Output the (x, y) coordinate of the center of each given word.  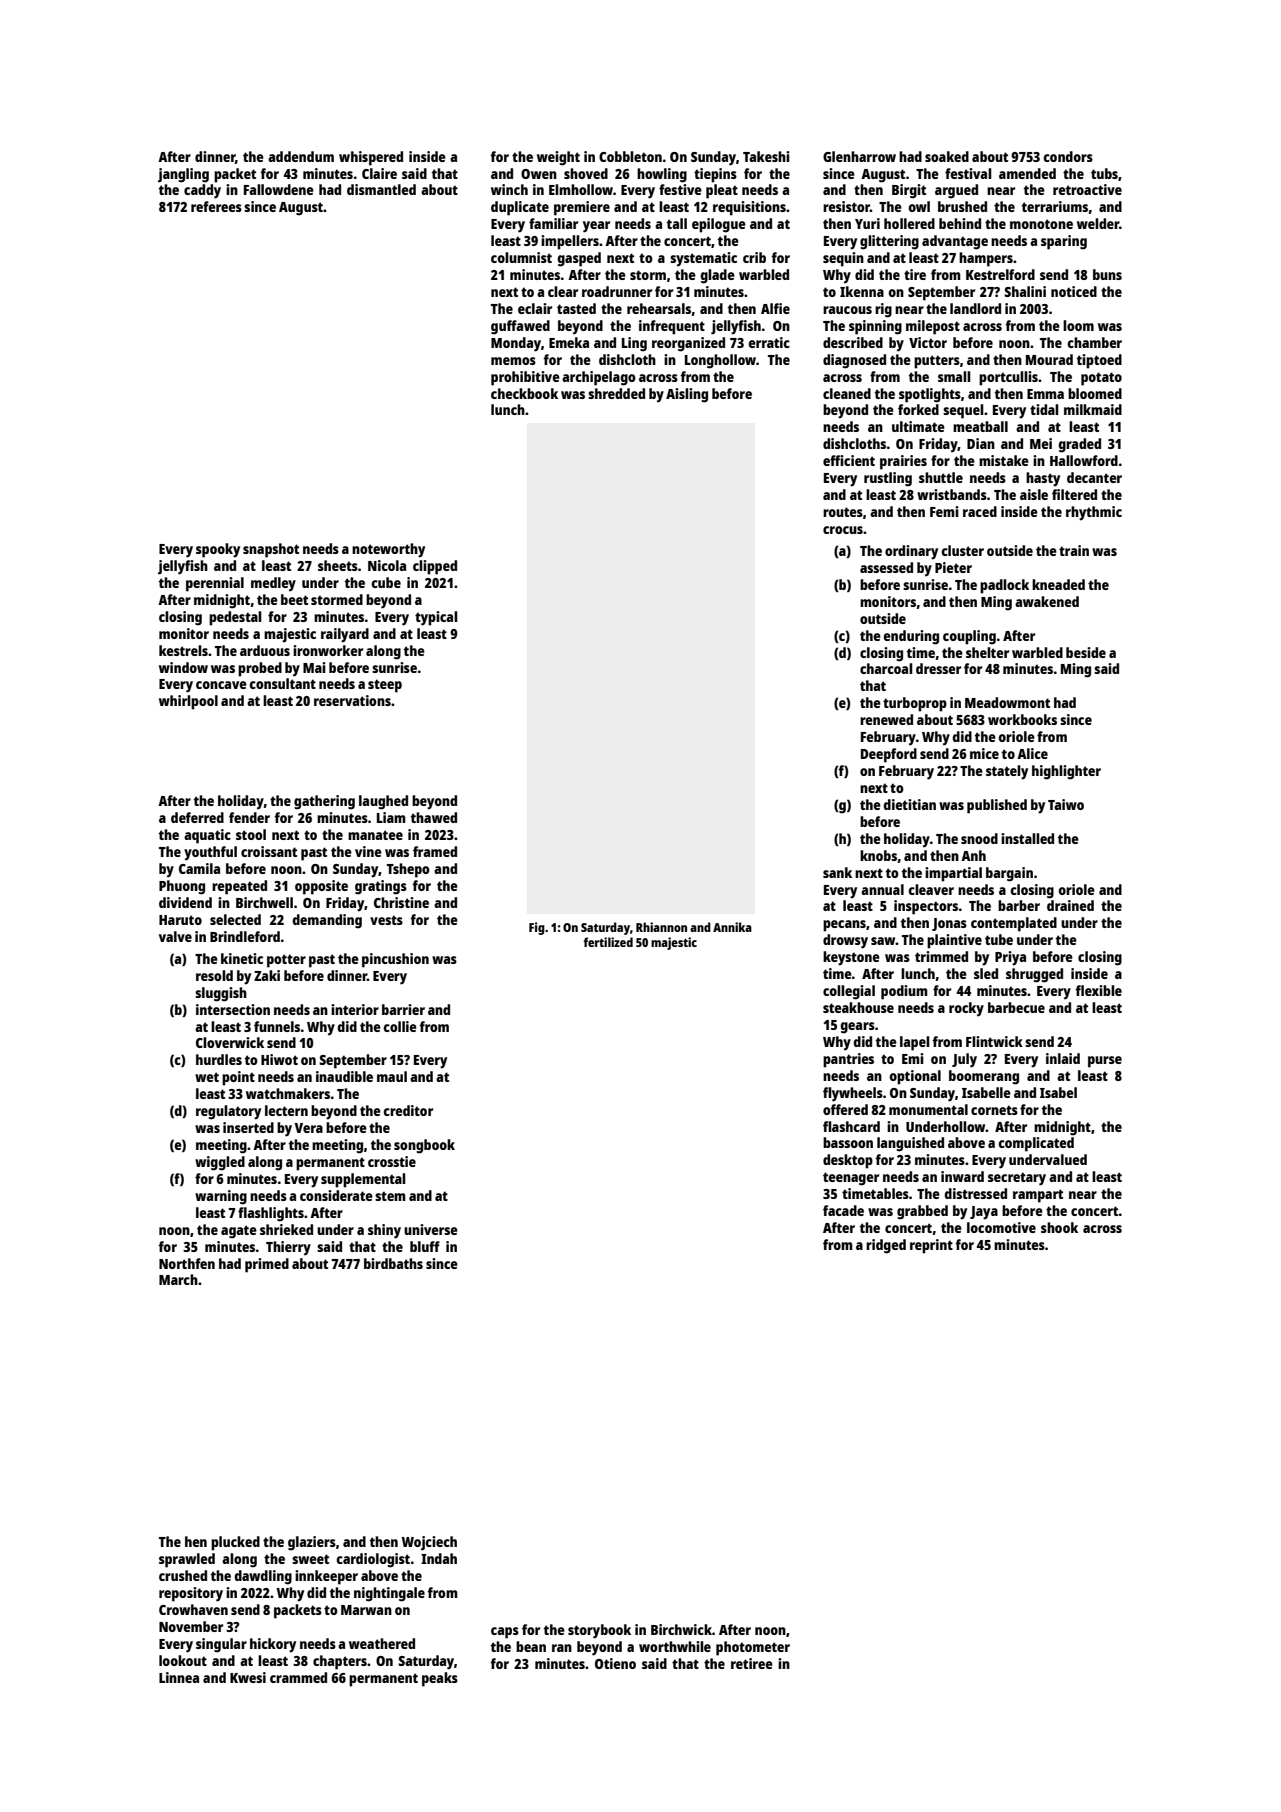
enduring (911, 637)
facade (843, 1210)
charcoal (886, 668)
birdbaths (393, 1263)
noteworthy (388, 550)
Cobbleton (630, 156)
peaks (440, 1679)
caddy (202, 191)
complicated (1036, 1144)
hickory (273, 1645)
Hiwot (279, 1059)
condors (1068, 156)
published (997, 806)
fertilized (608, 942)
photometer (753, 1648)
